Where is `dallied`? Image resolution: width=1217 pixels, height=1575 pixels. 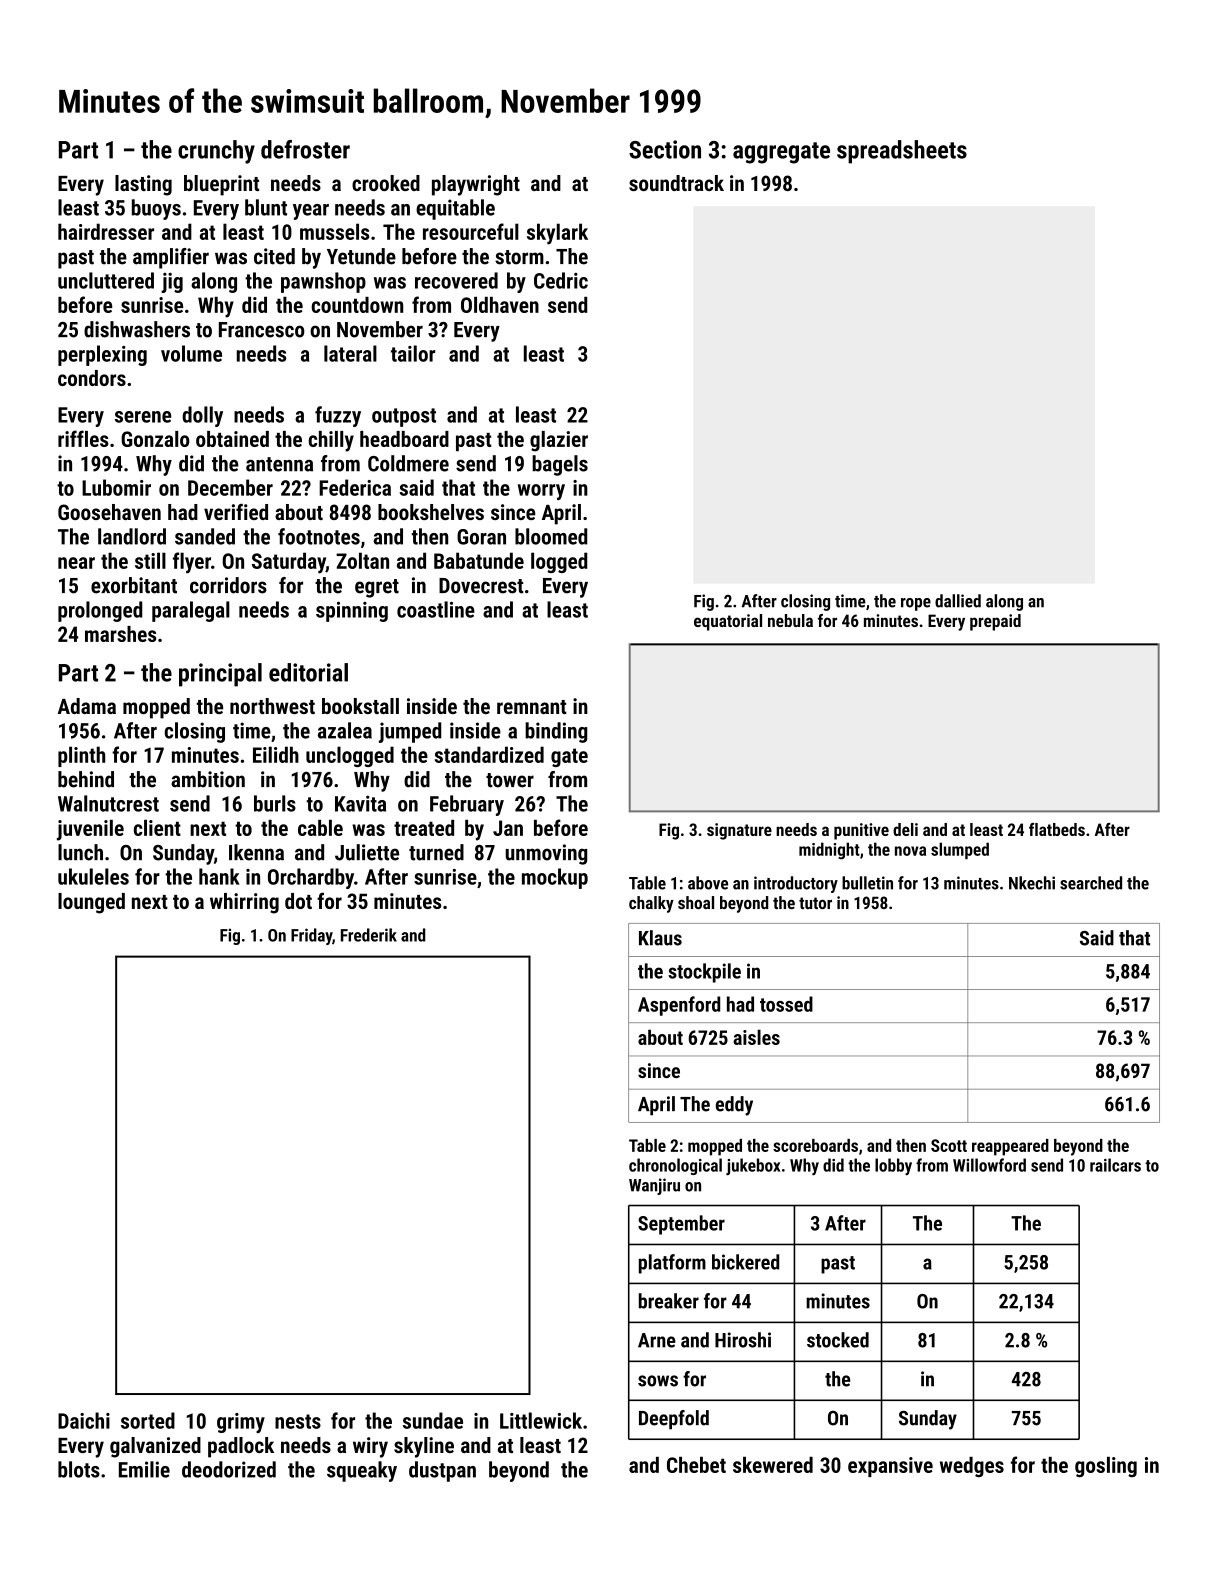 dallied is located at coordinates (958, 601).
